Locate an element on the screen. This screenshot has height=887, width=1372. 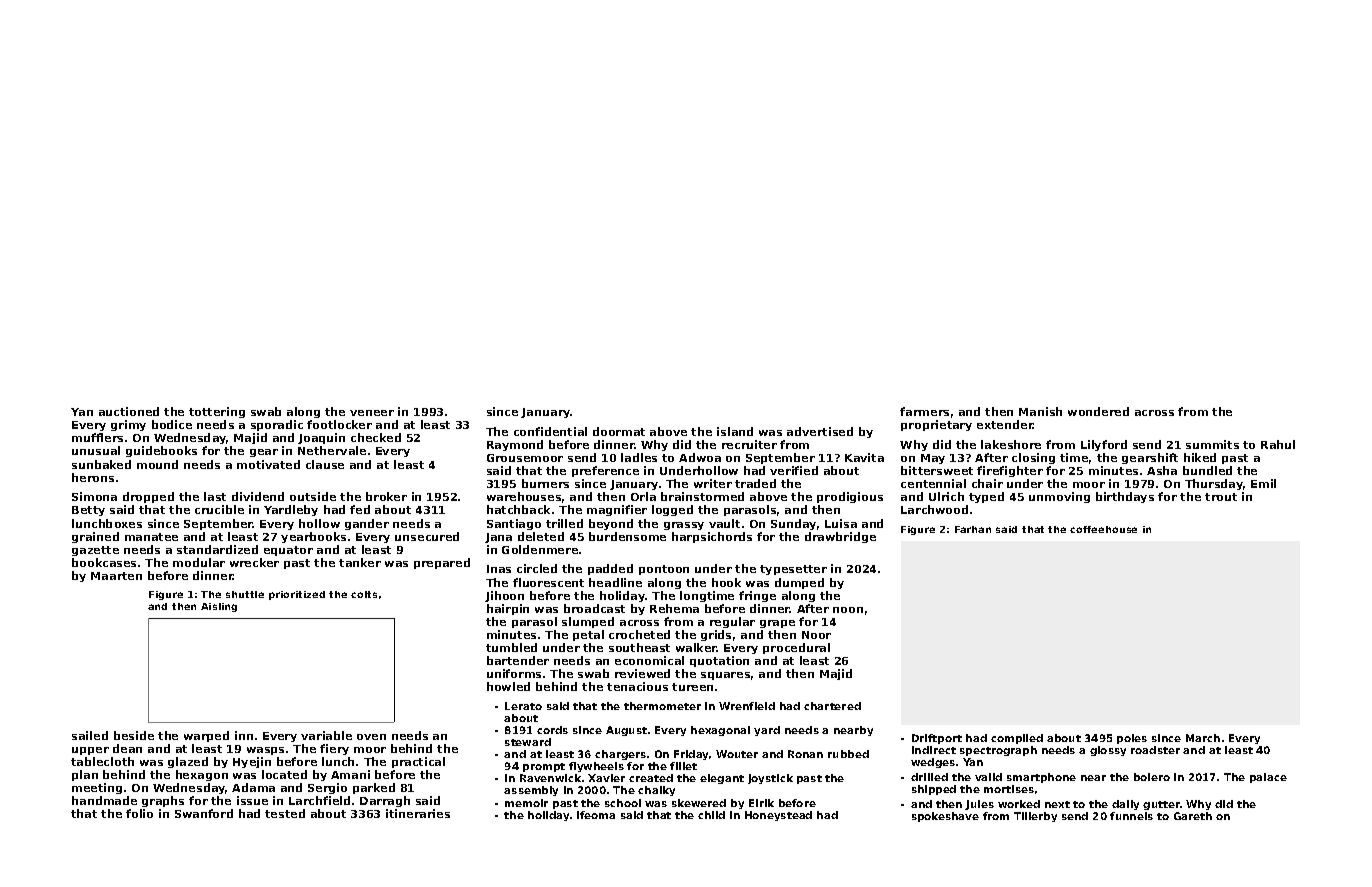
folio is located at coordinates (139, 813).
